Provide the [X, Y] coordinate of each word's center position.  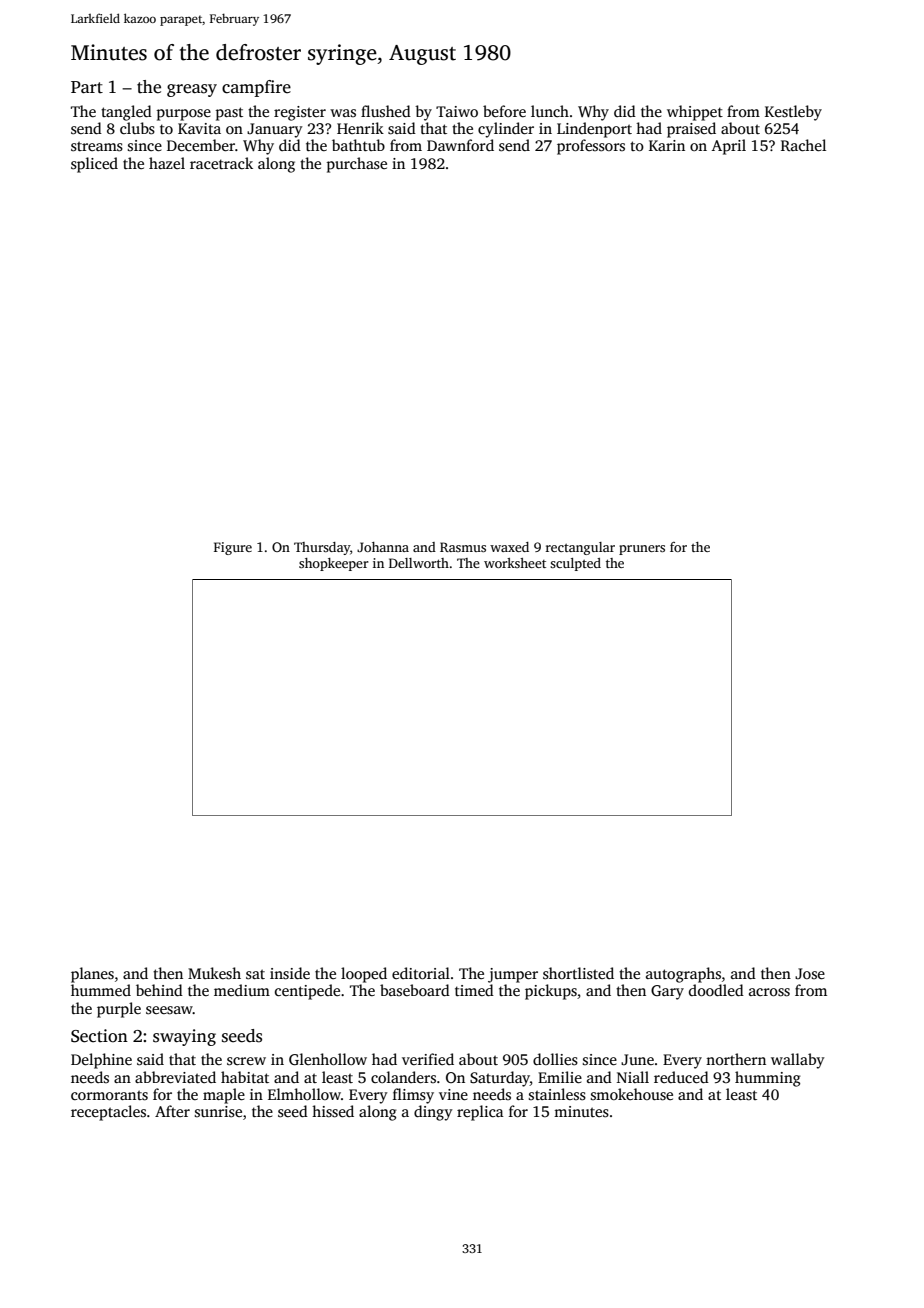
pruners [642, 550]
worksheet [515, 563]
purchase [357, 165]
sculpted [575, 564]
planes [92, 975]
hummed [101, 990]
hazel [167, 163]
